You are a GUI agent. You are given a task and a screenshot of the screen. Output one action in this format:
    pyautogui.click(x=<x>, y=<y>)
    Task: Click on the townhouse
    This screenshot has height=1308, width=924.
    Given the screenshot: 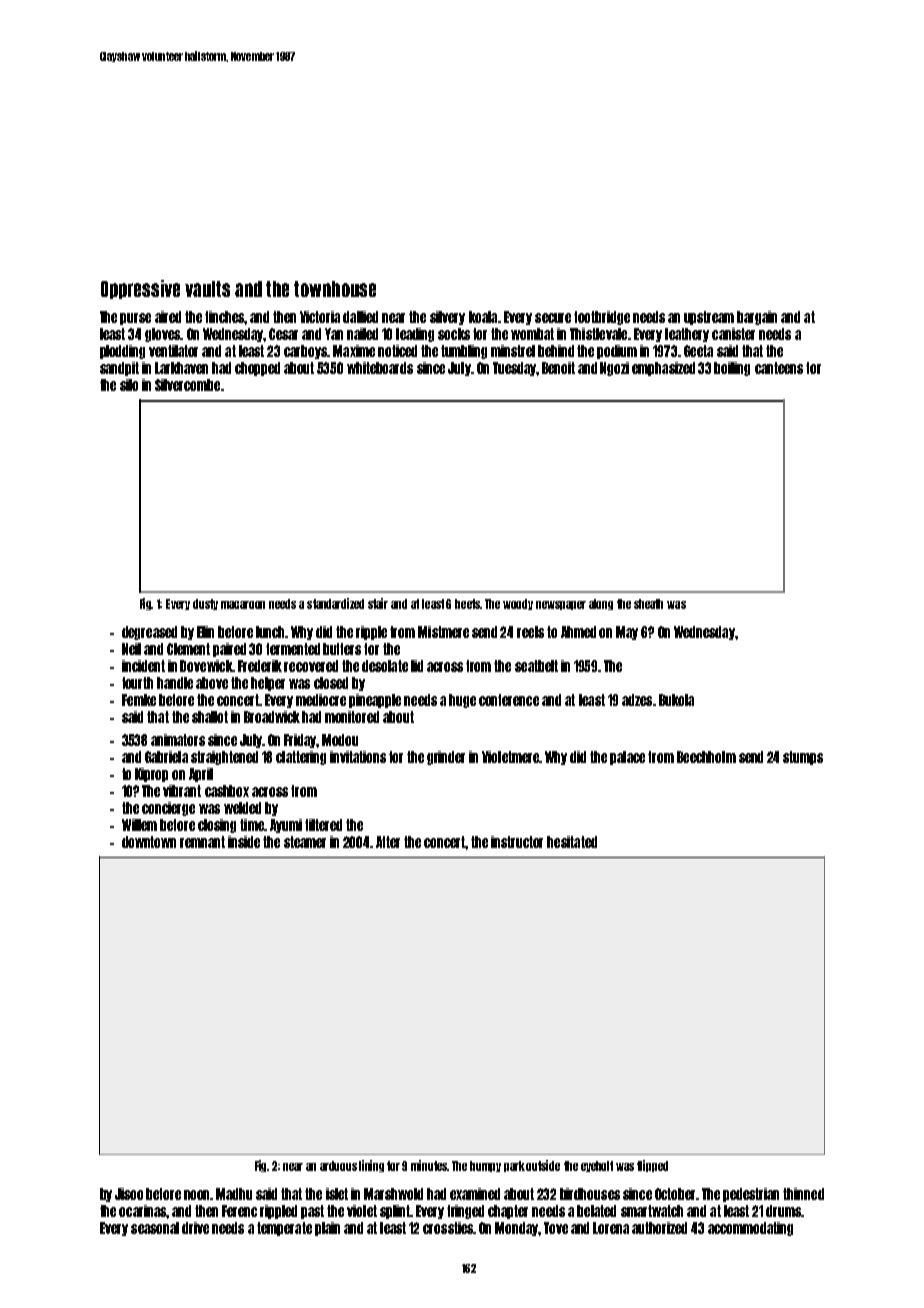 What is the action you would take?
    pyautogui.click(x=335, y=289)
